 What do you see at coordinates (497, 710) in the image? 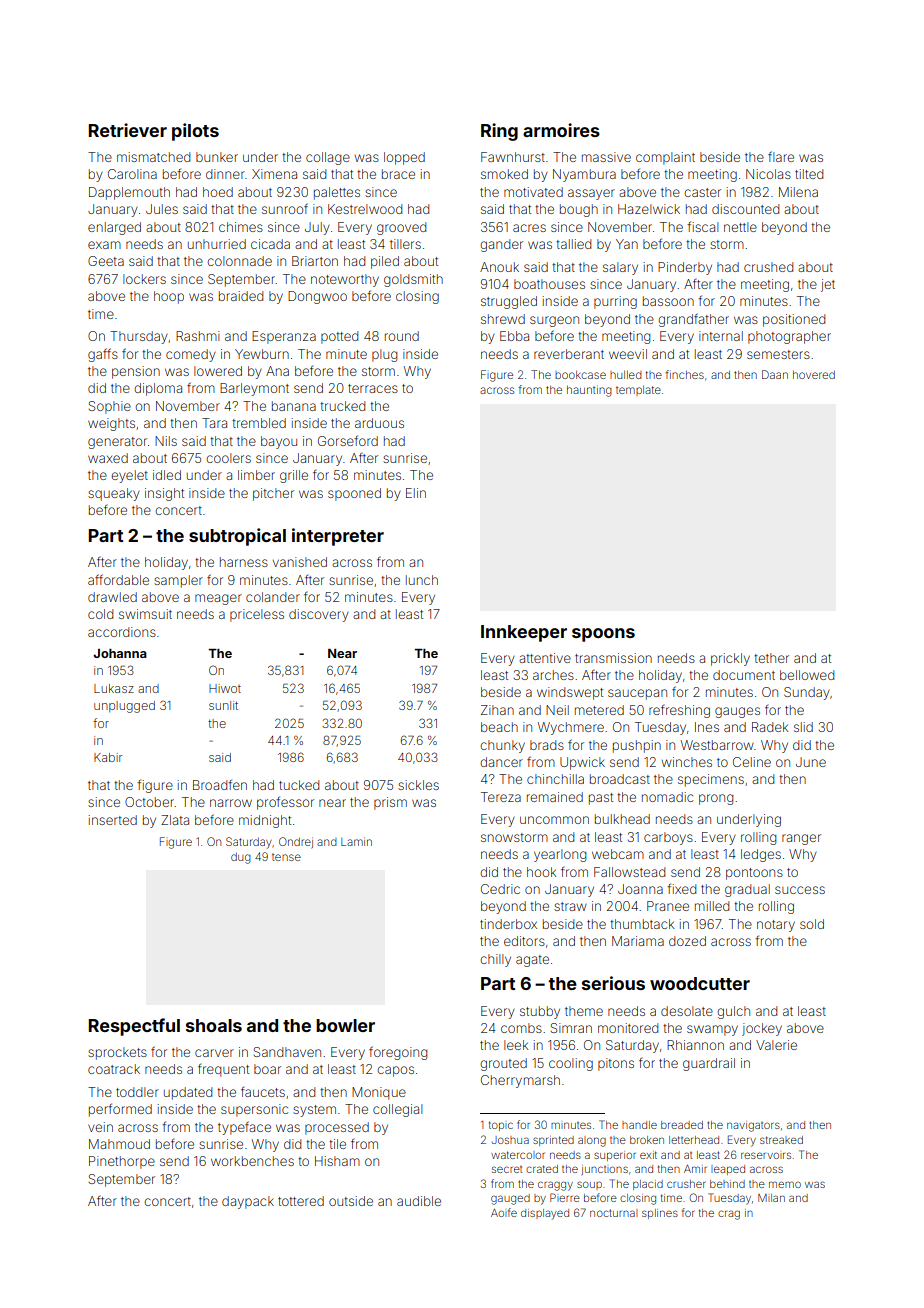
I see `Zihan` at bounding box center [497, 710].
